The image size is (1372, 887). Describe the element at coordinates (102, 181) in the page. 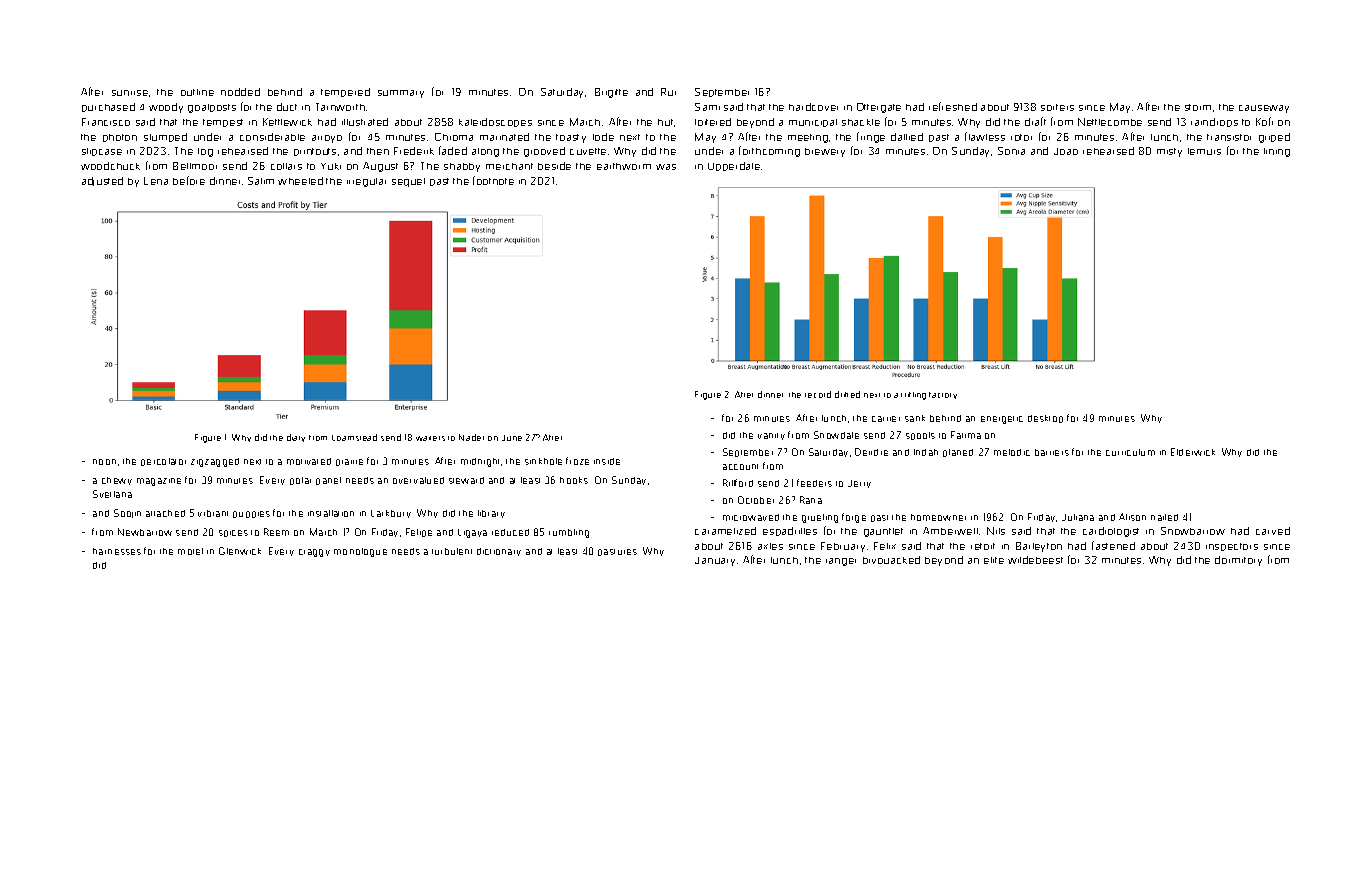

I see `adjusted` at that location.
